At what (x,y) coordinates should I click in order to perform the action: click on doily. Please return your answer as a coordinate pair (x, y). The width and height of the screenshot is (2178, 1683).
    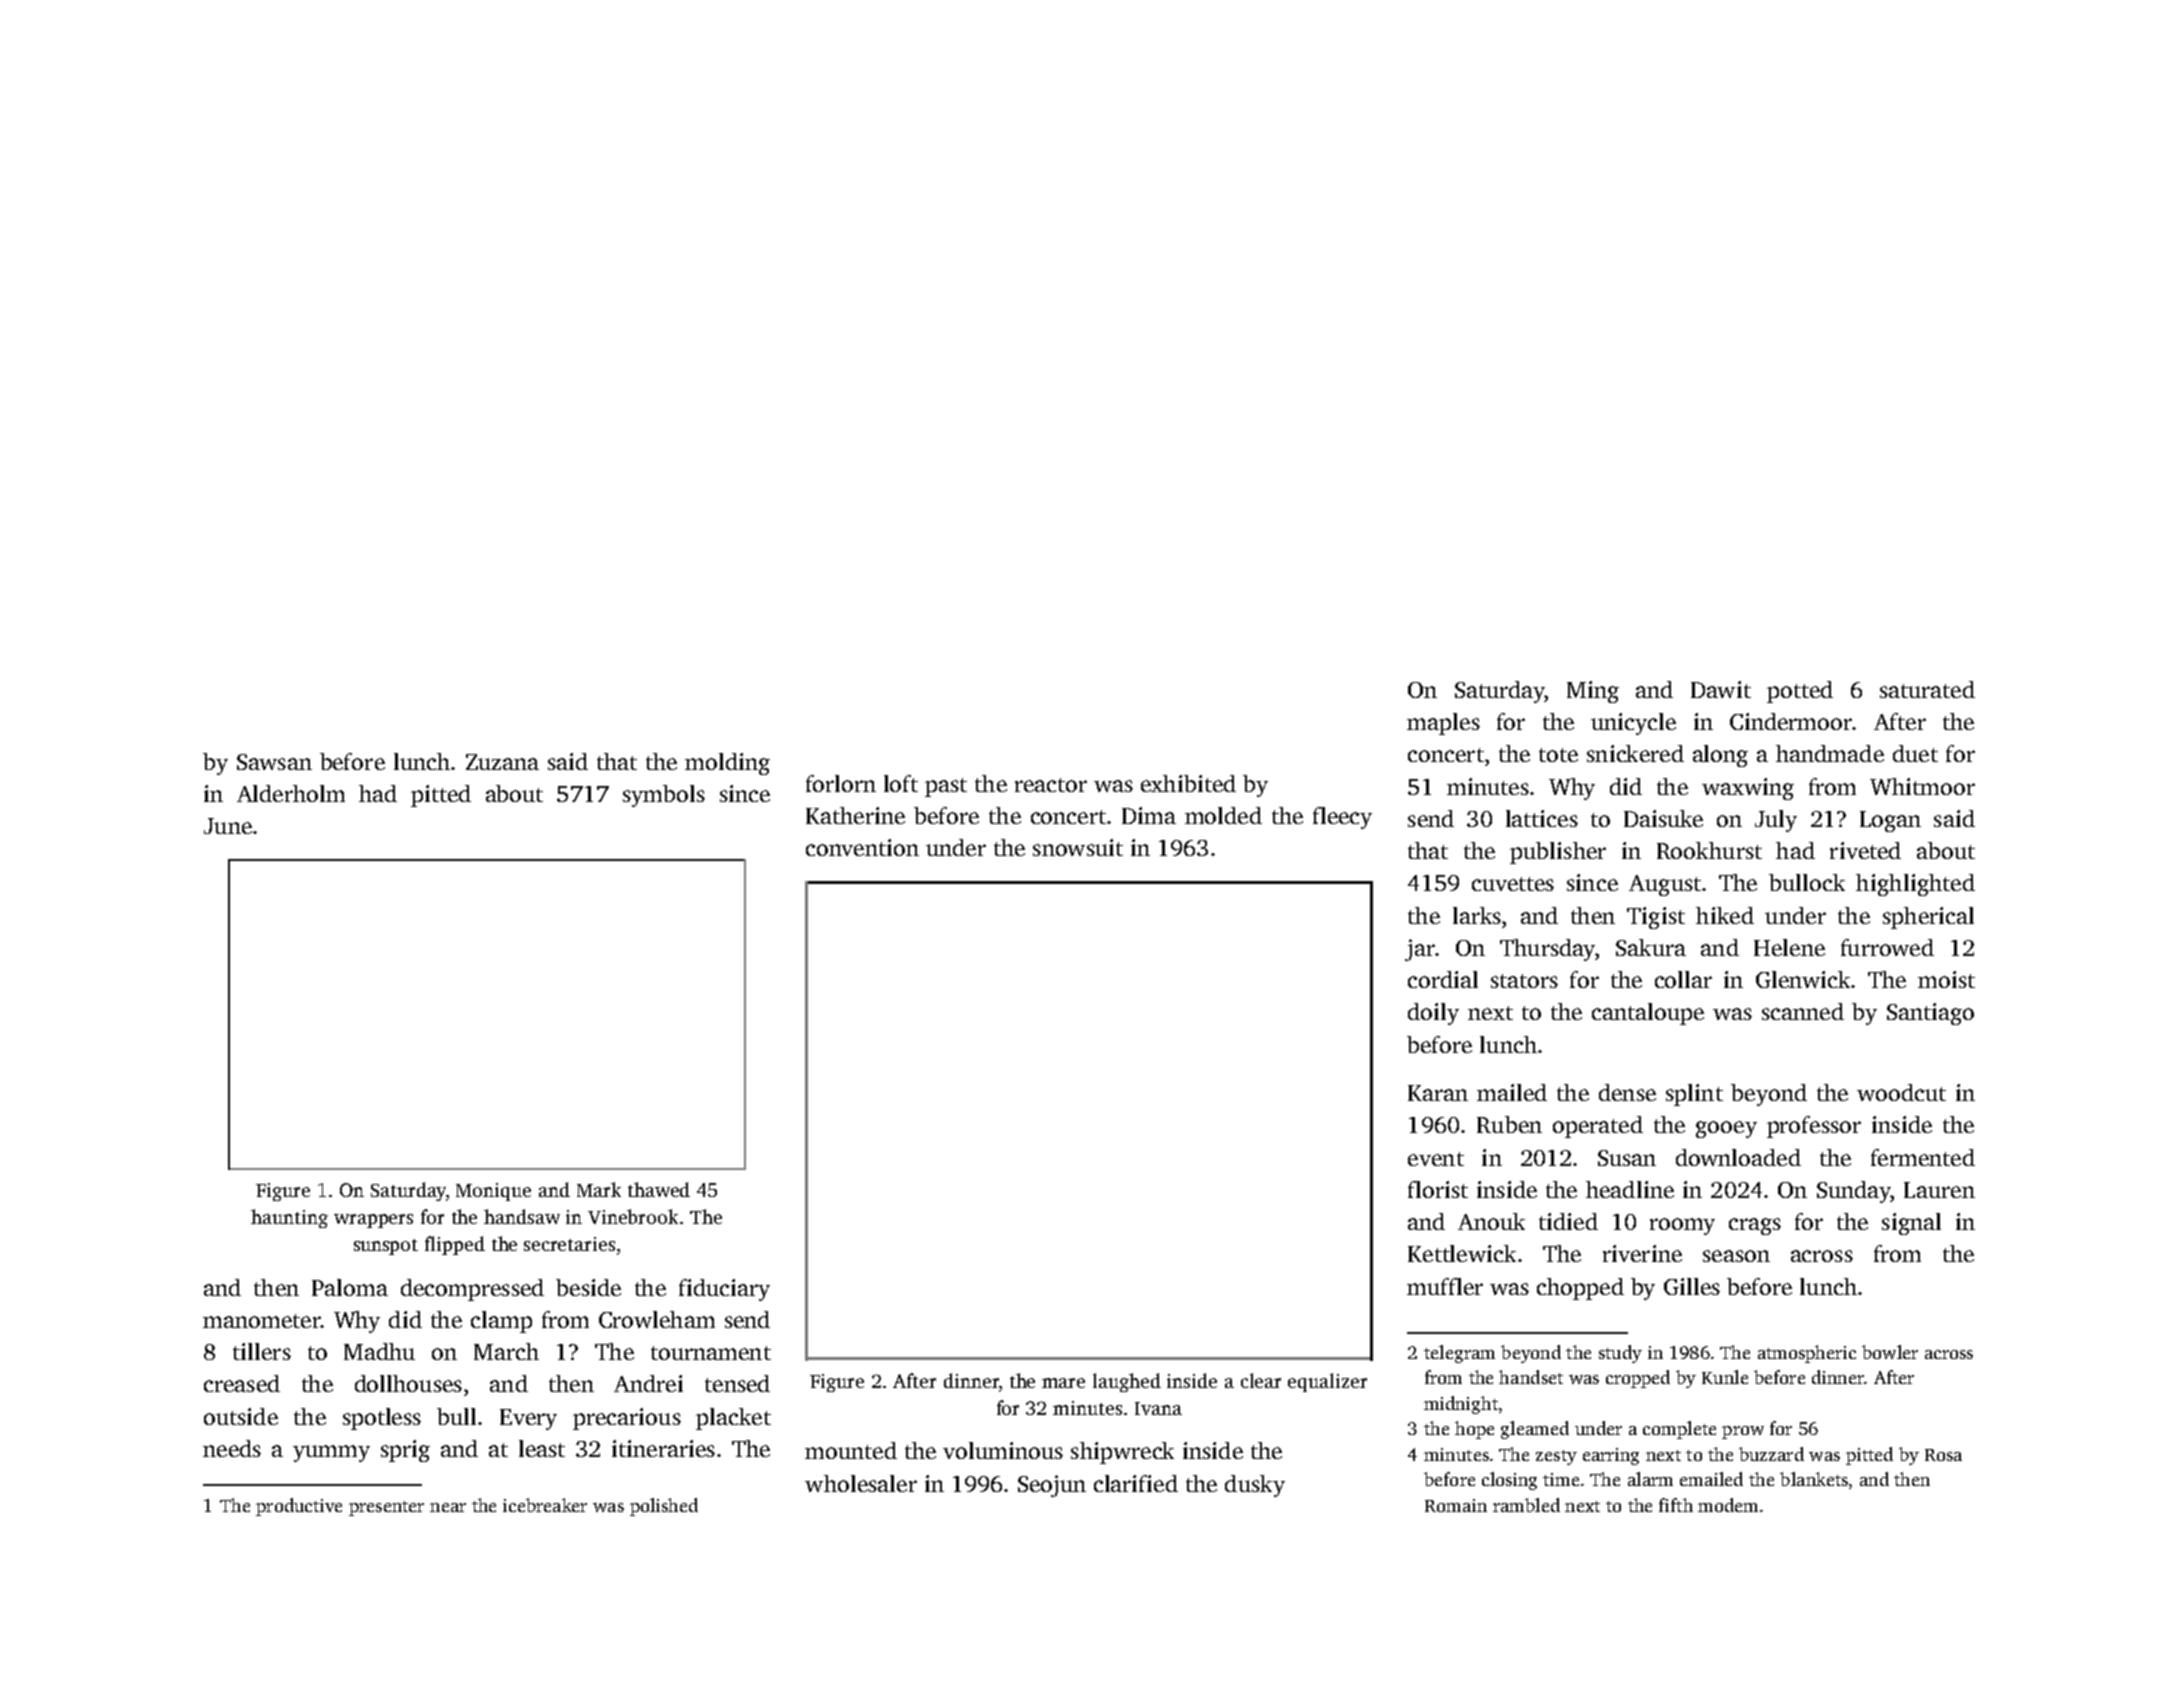
    Looking at the image, I should click on (1433, 1014).
